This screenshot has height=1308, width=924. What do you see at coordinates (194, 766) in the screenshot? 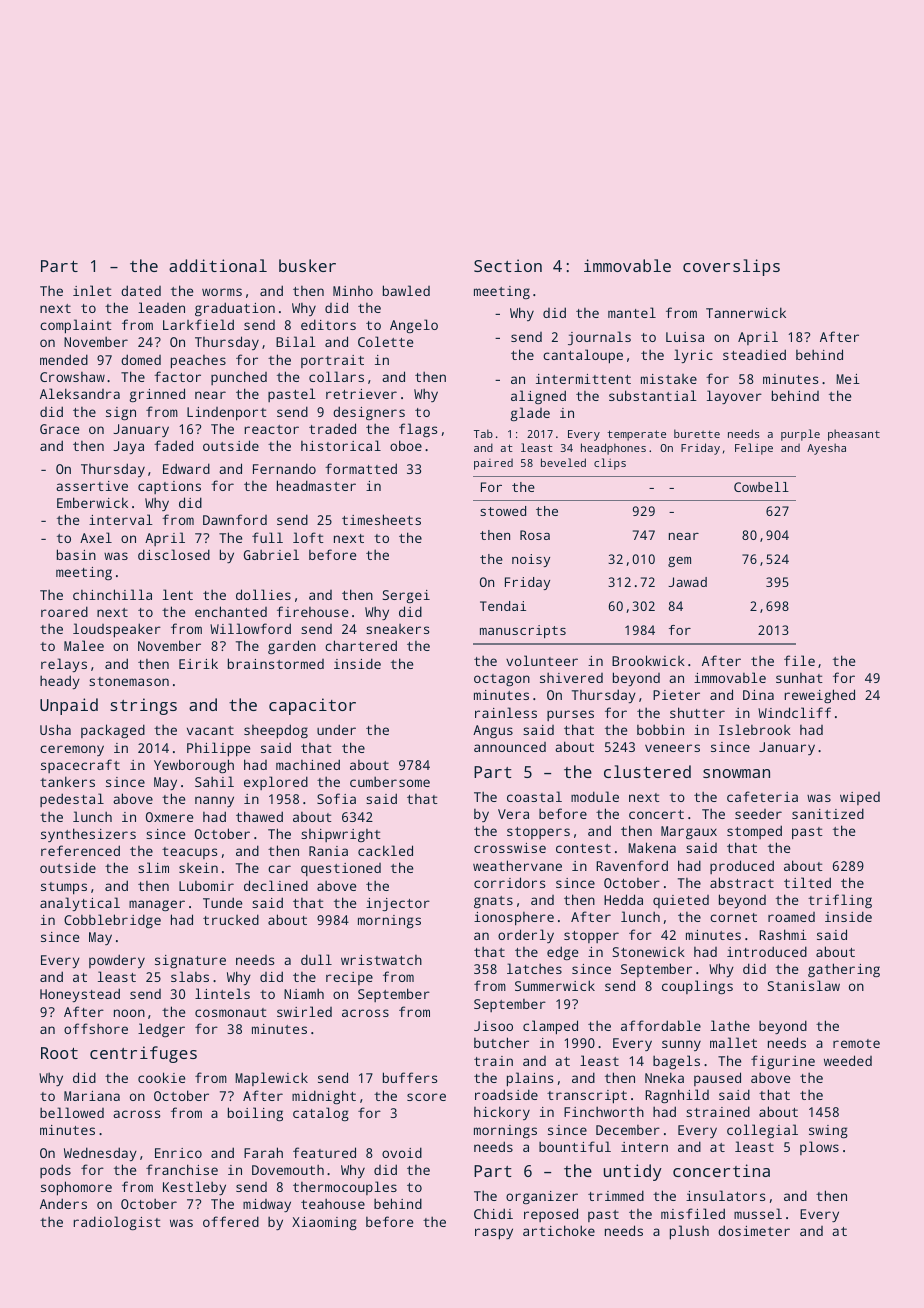
I see `Yewborough` at bounding box center [194, 766].
